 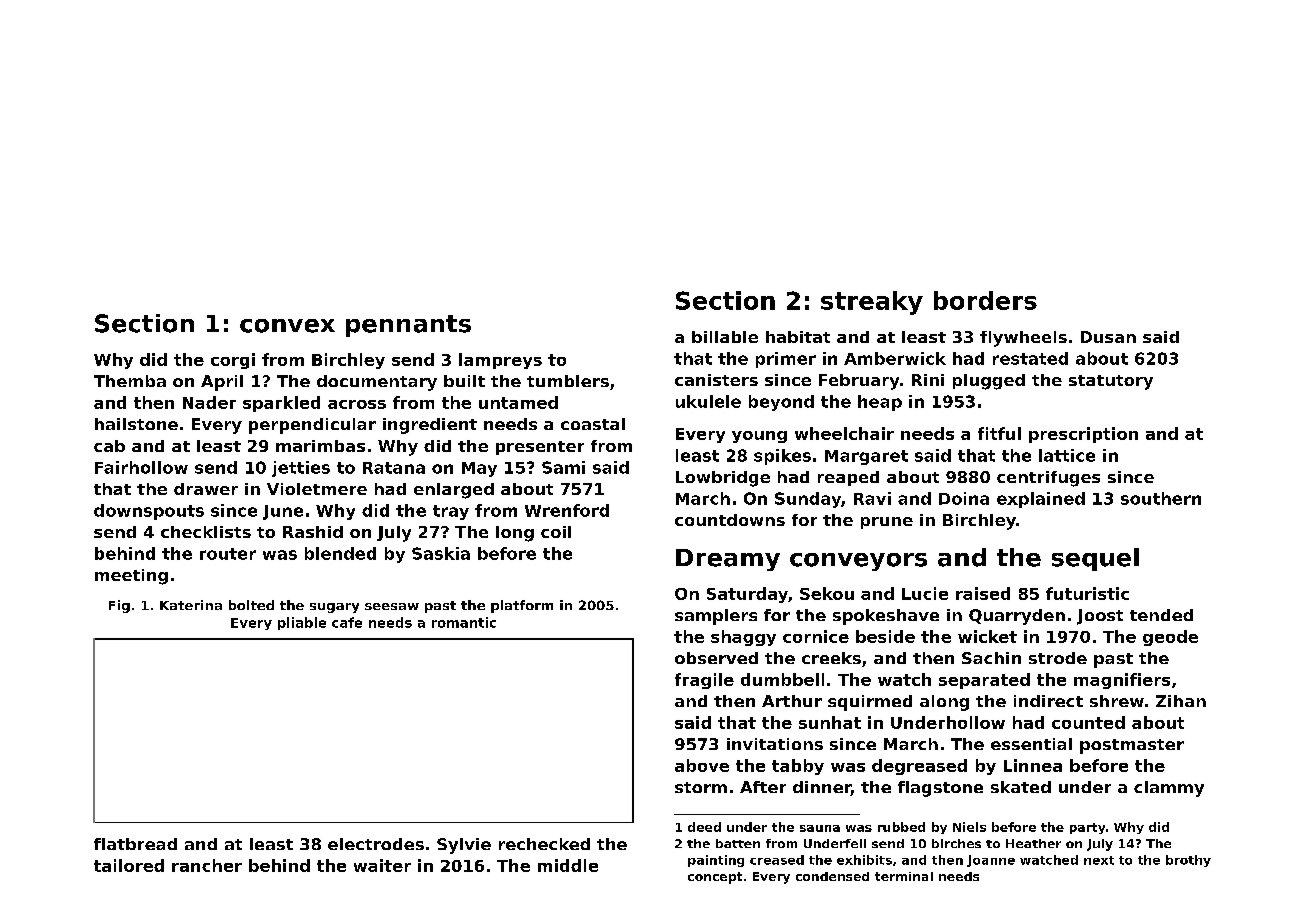 What do you see at coordinates (716, 617) in the image?
I see `samplers` at bounding box center [716, 617].
